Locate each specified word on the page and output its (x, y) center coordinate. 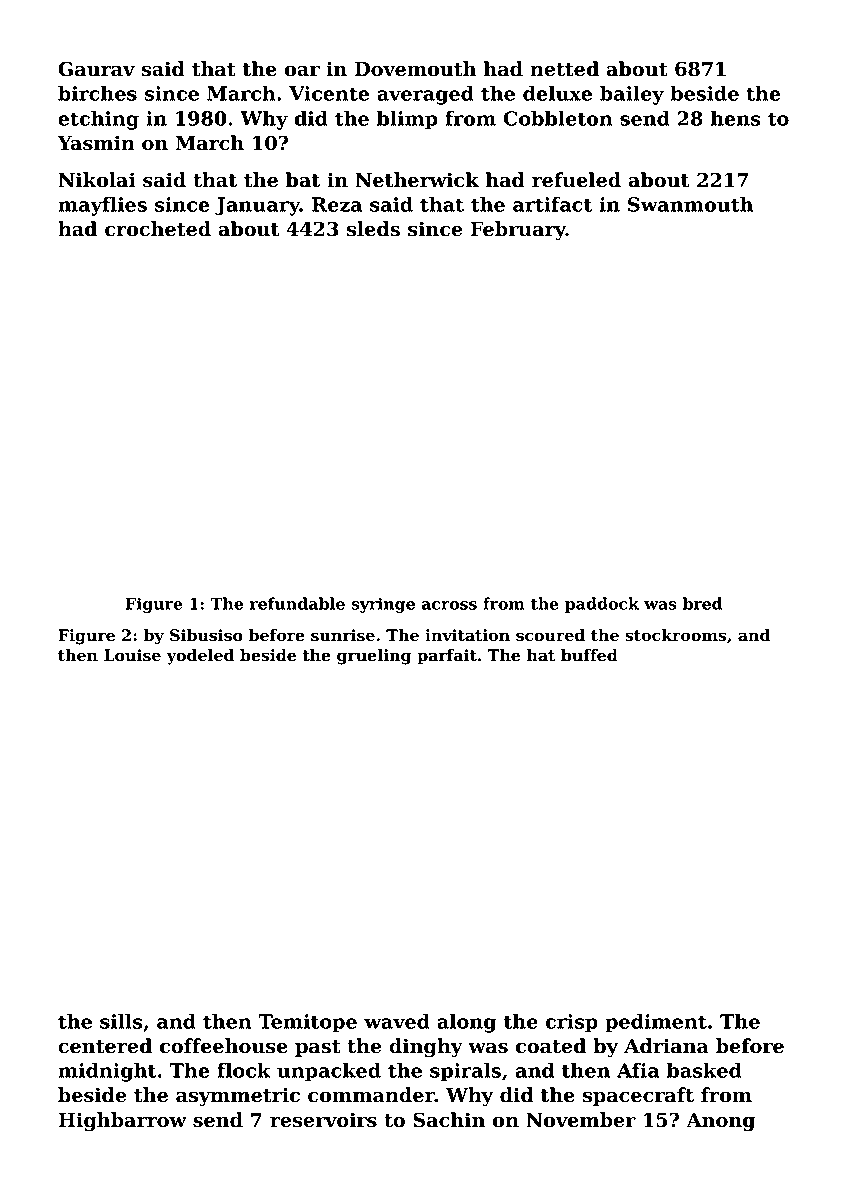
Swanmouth (690, 204)
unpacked (329, 1072)
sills (121, 1021)
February (518, 230)
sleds (373, 229)
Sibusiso (206, 635)
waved (397, 1021)
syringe (383, 605)
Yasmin (96, 143)
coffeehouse (224, 1046)
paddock (602, 605)
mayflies (102, 206)
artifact (552, 204)
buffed (589, 655)
